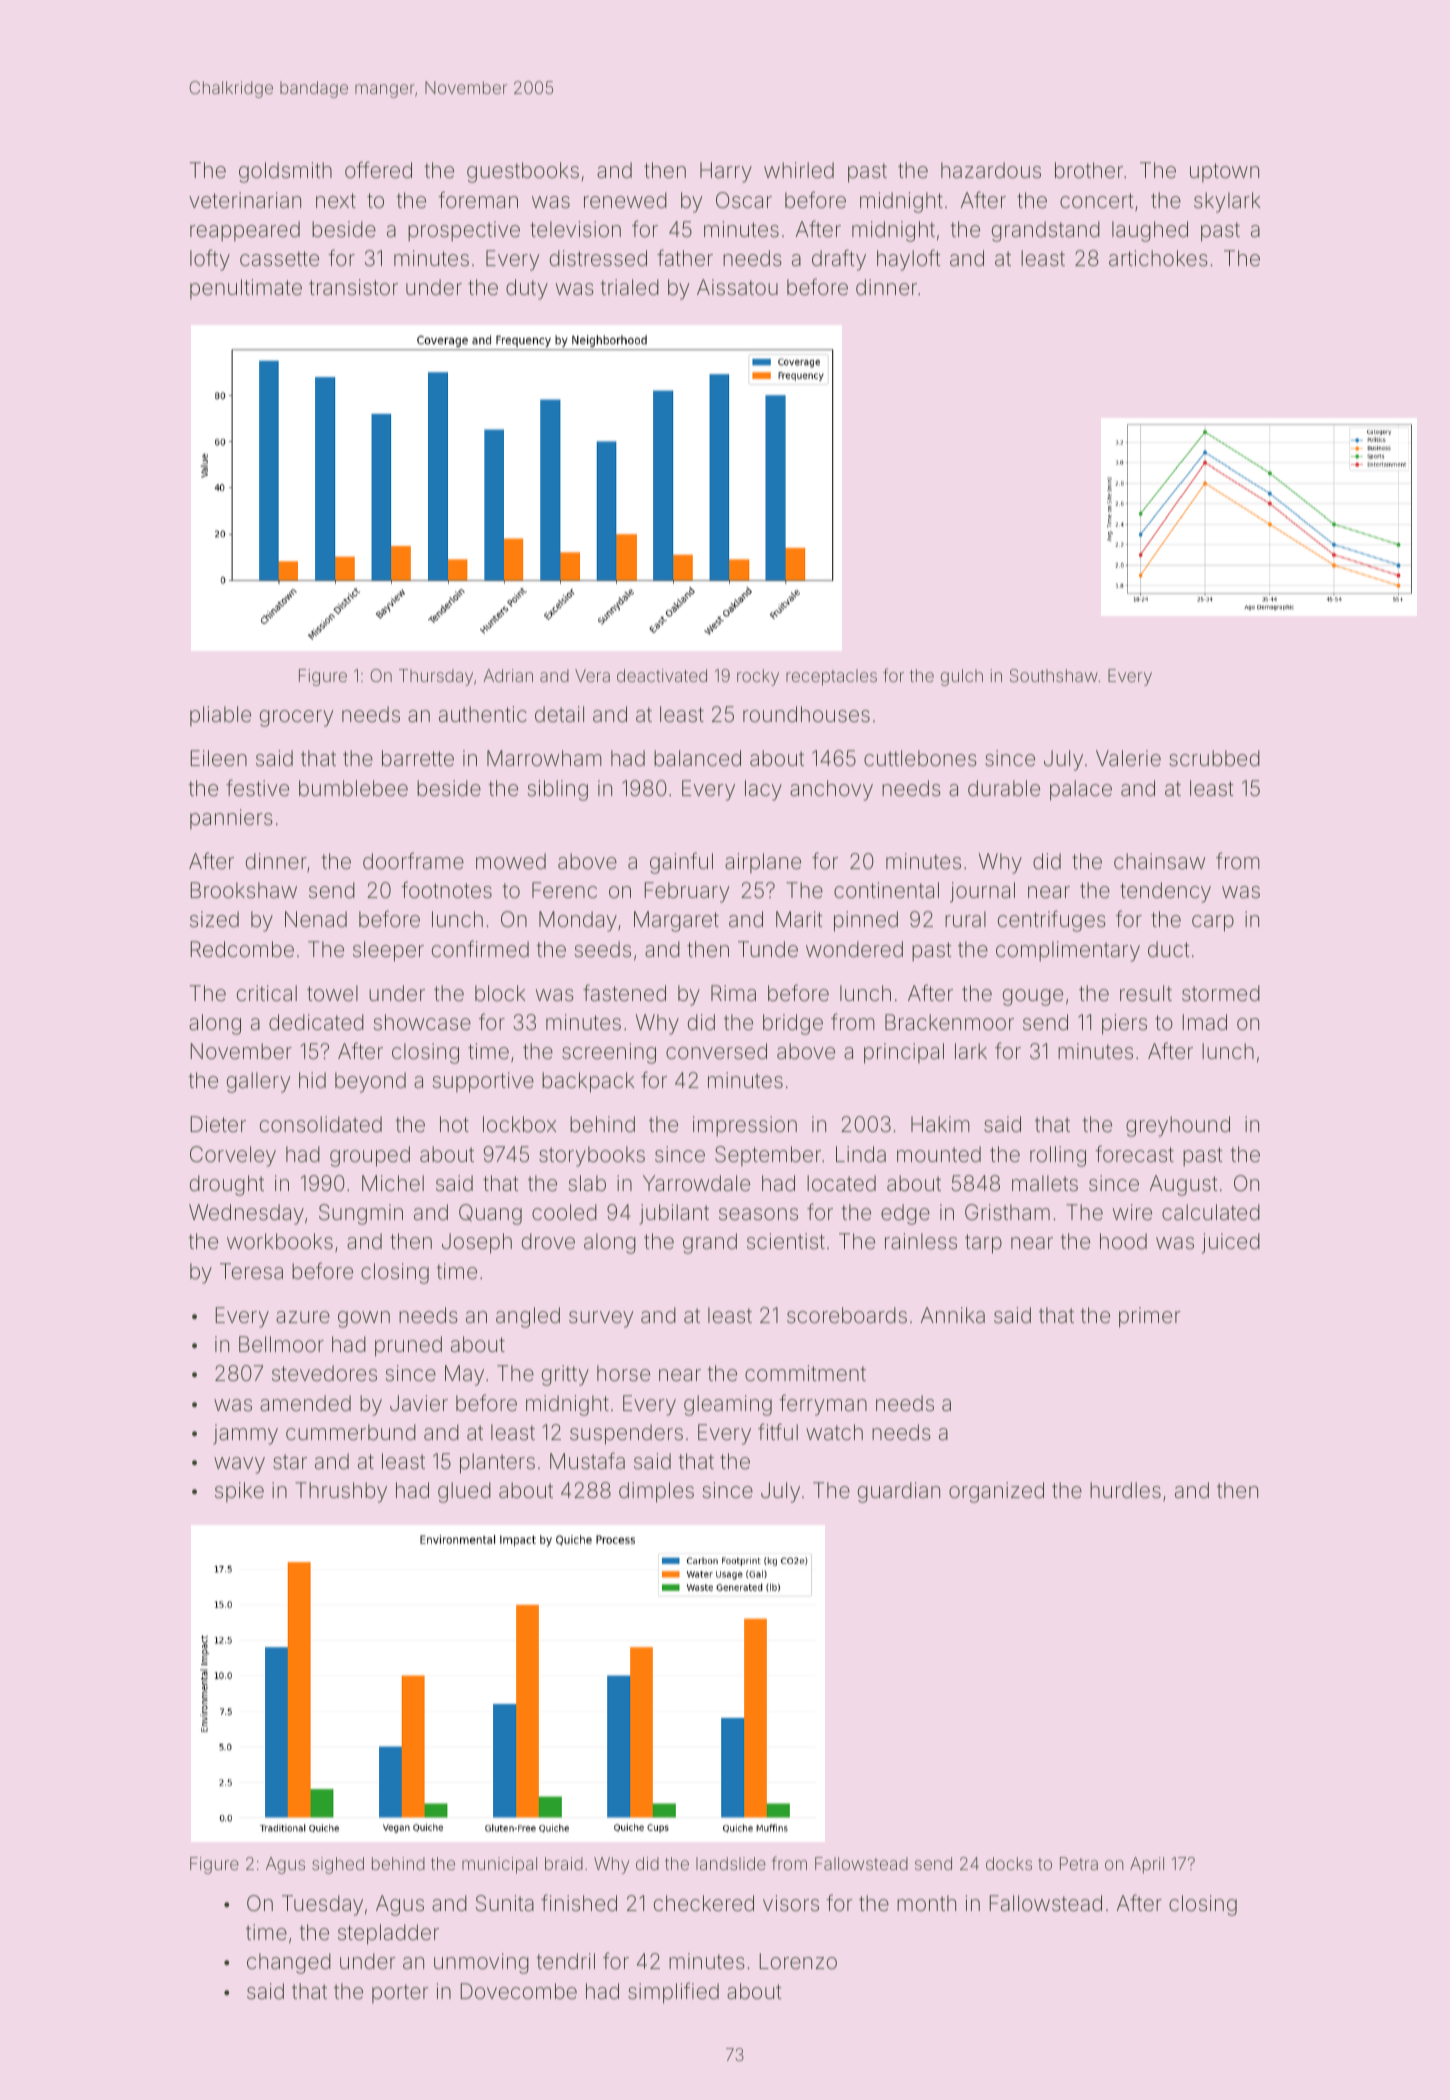 The width and height of the image is (1450, 2100). I want to click on hayloft, so click(908, 260).
